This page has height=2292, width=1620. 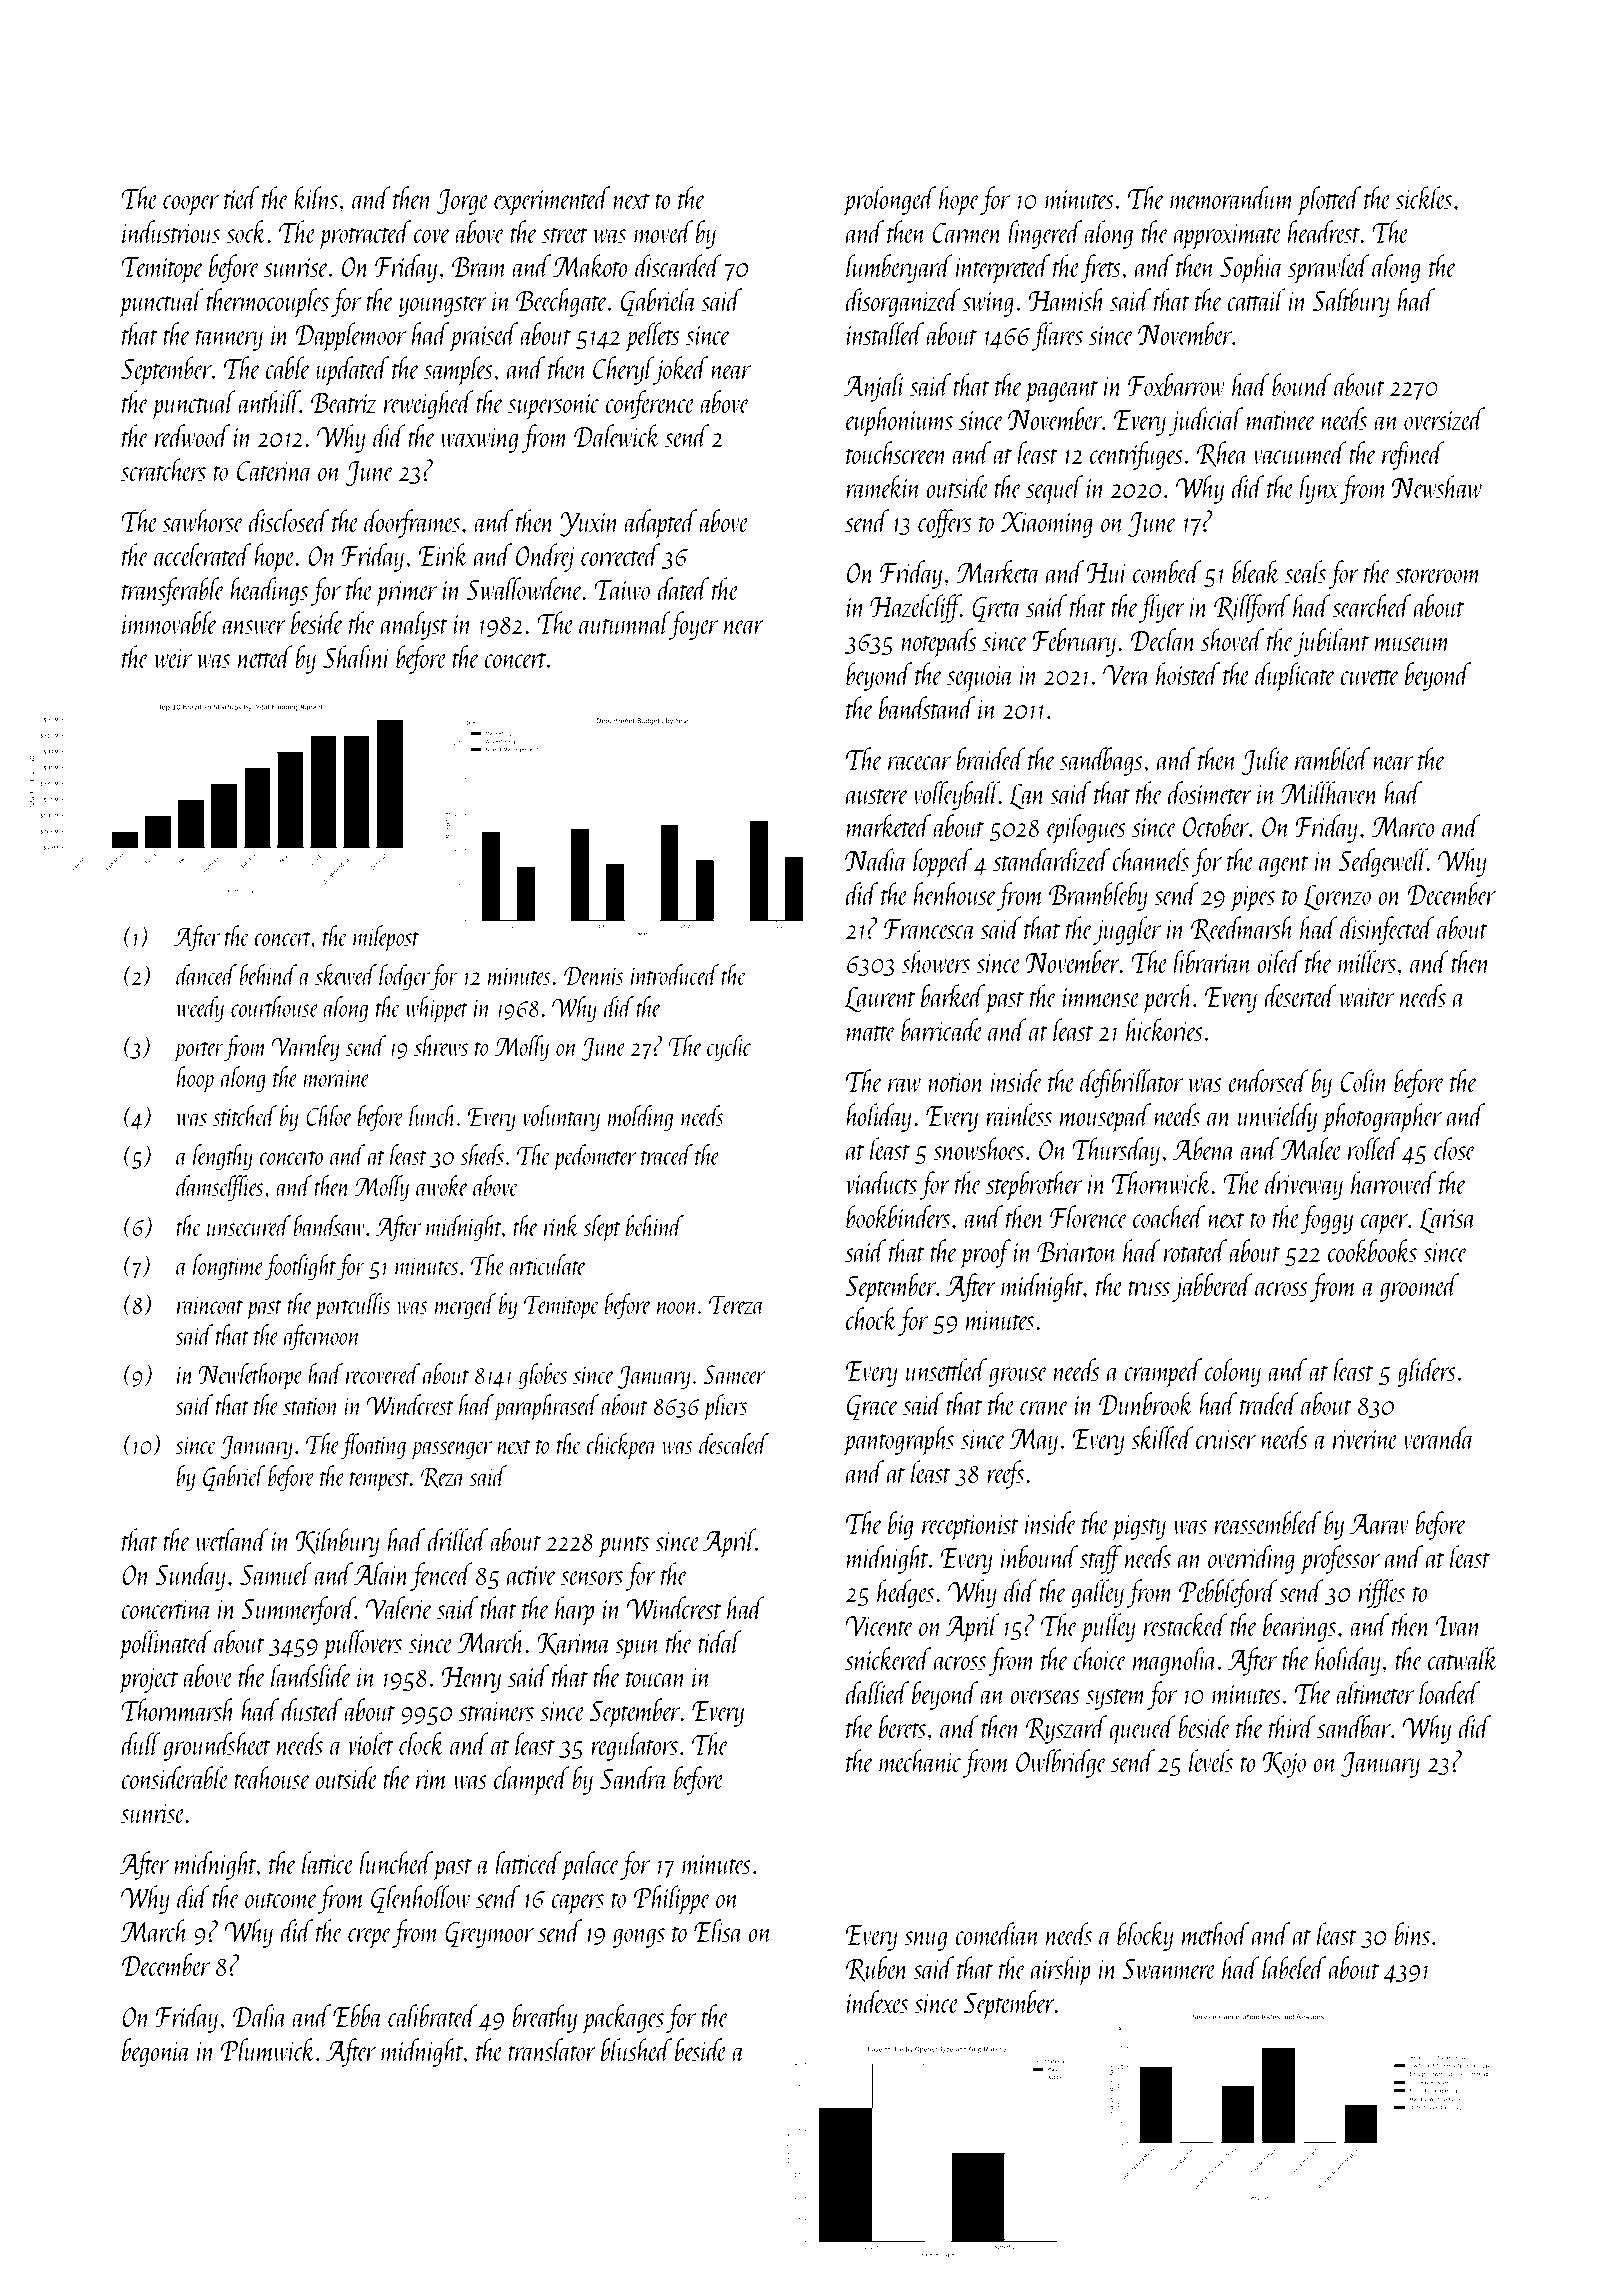 What do you see at coordinates (1086, 829) in the page?
I see `epilogues` at bounding box center [1086, 829].
